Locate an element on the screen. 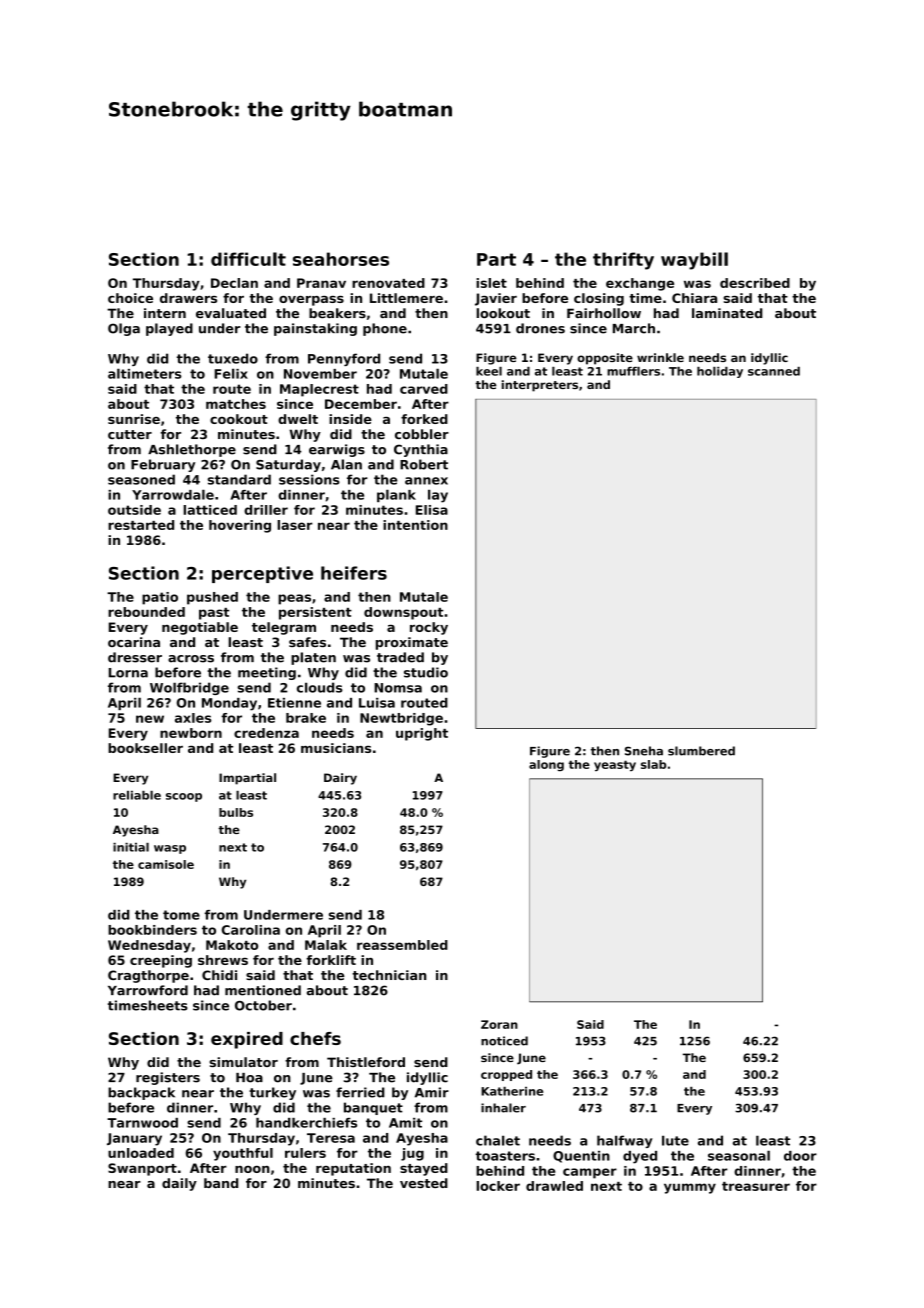 The height and width of the screenshot is (1308, 924). Cynthia is located at coordinates (421, 450).
